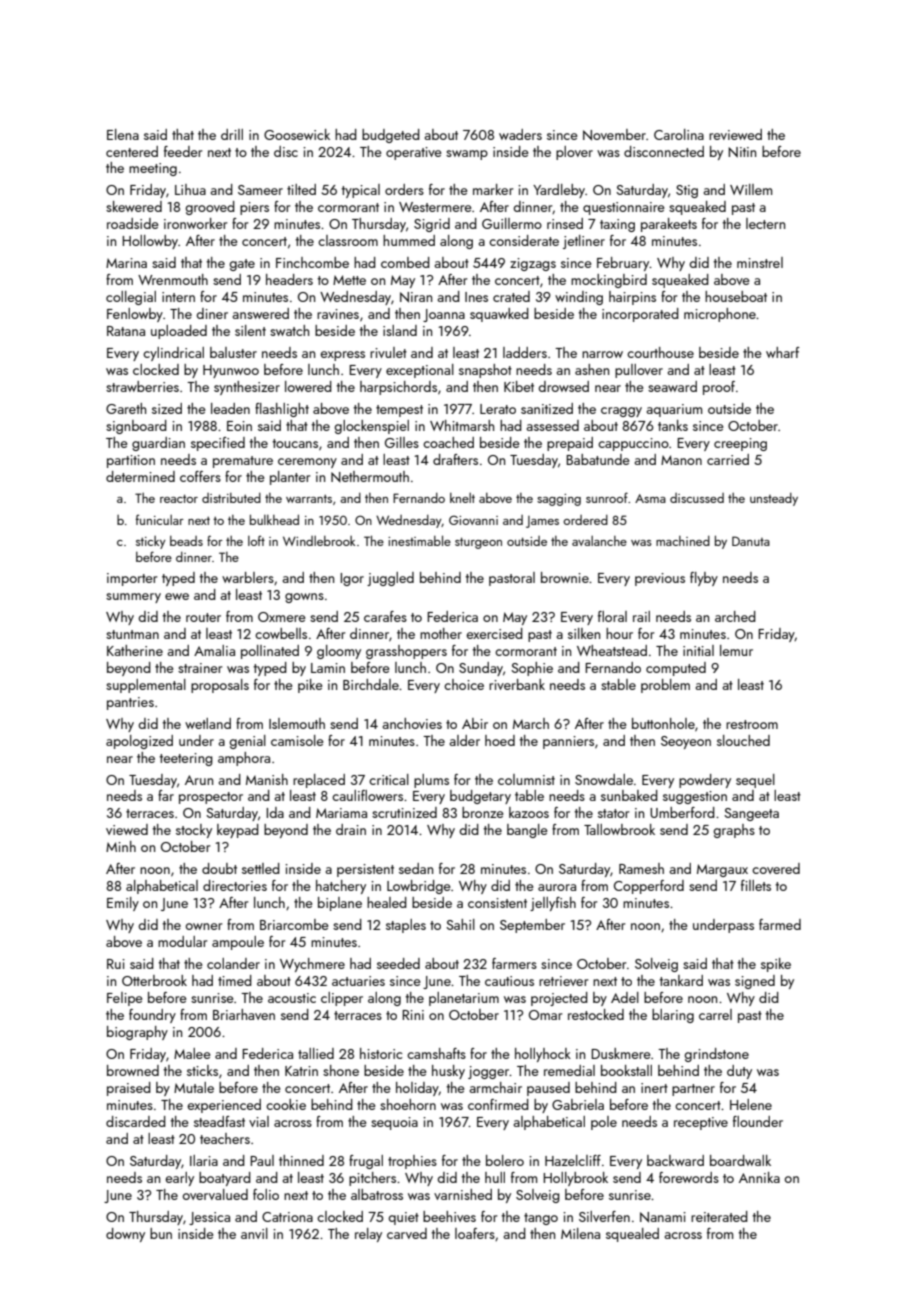 Image resolution: width=908 pixels, height=1316 pixels. Describe the element at coordinates (404, 812) in the screenshot. I see `scrutinized` at that location.
